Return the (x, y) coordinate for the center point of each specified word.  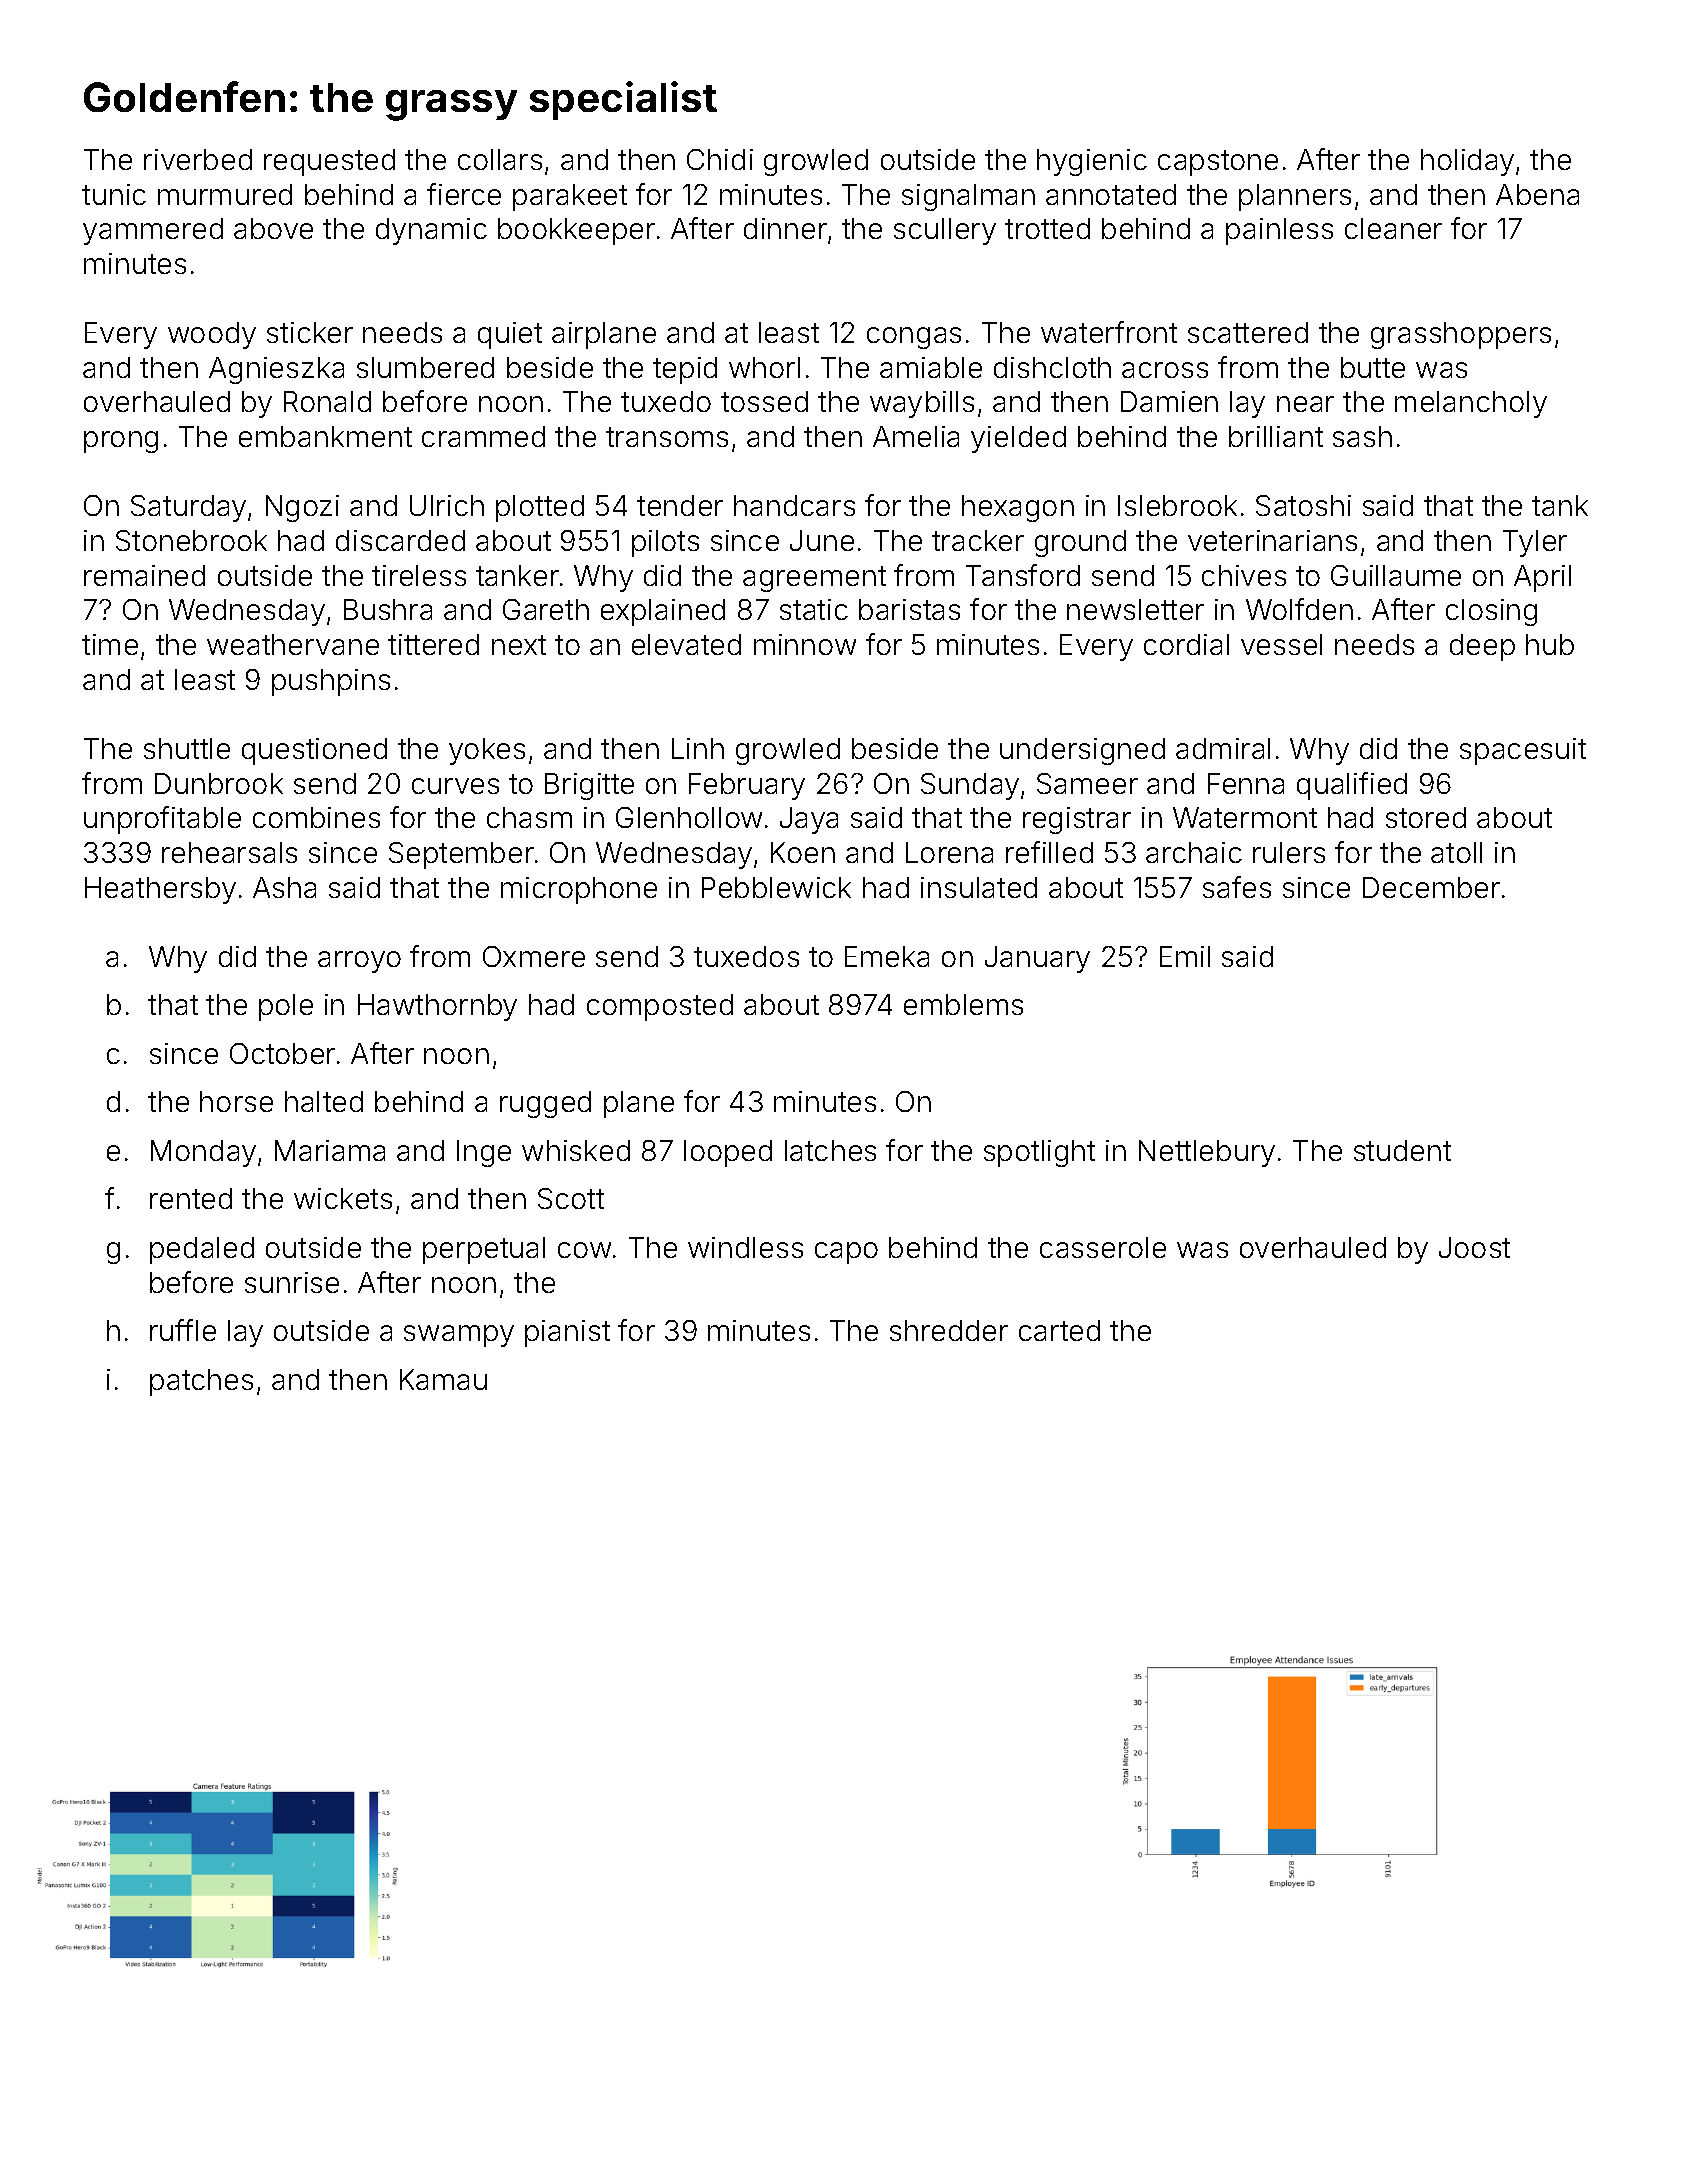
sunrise (292, 1282)
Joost (1474, 1247)
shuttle (187, 748)
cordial (1186, 644)
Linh (698, 748)
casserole (1103, 1247)
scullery (945, 231)
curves (455, 786)
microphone (579, 890)
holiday (1467, 162)
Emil (1185, 956)
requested (329, 162)
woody (212, 335)
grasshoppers (1461, 335)
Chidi (720, 159)
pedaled (202, 1250)
